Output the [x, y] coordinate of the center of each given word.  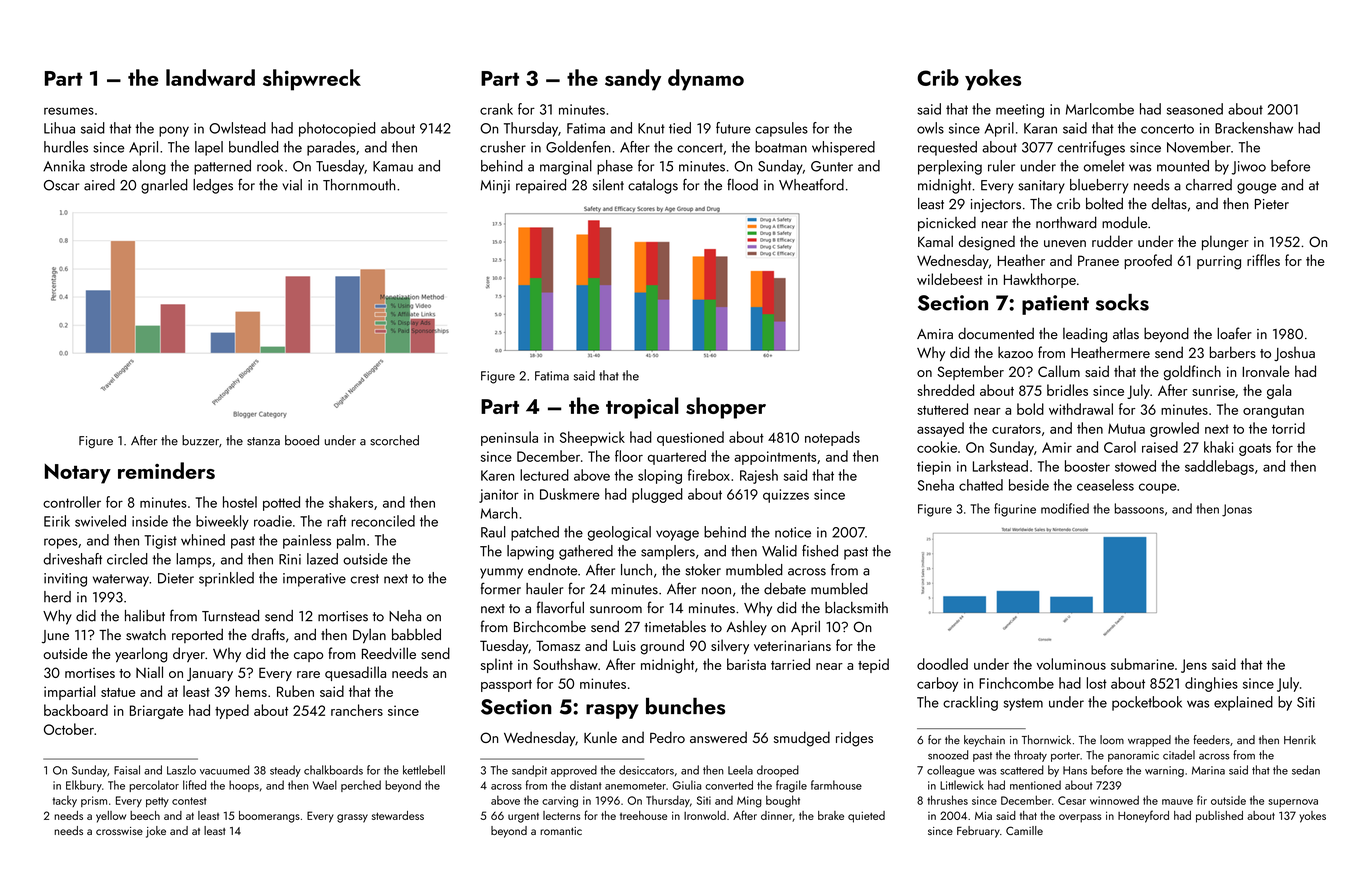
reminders [166, 470]
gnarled [164, 186]
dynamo [706, 80]
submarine [1142, 664]
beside [1029, 485]
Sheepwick [592, 438]
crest [365, 579]
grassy [352, 818]
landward [210, 77]
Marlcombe [1100, 109]
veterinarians [792, 646]
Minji [495, 187]
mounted [1183, 166]
